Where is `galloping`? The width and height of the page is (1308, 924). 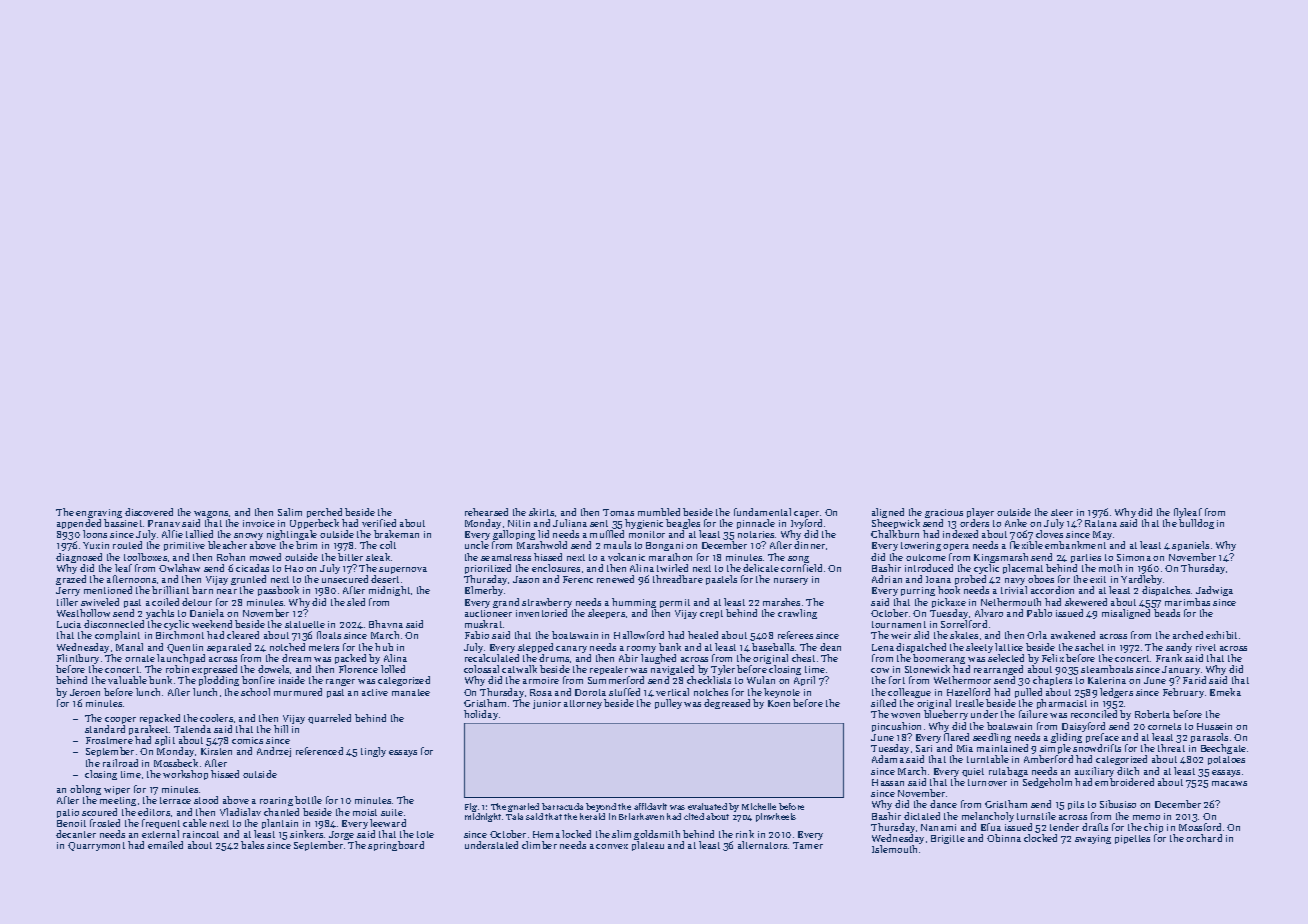 galloping is located at coordinates (514, 535).
